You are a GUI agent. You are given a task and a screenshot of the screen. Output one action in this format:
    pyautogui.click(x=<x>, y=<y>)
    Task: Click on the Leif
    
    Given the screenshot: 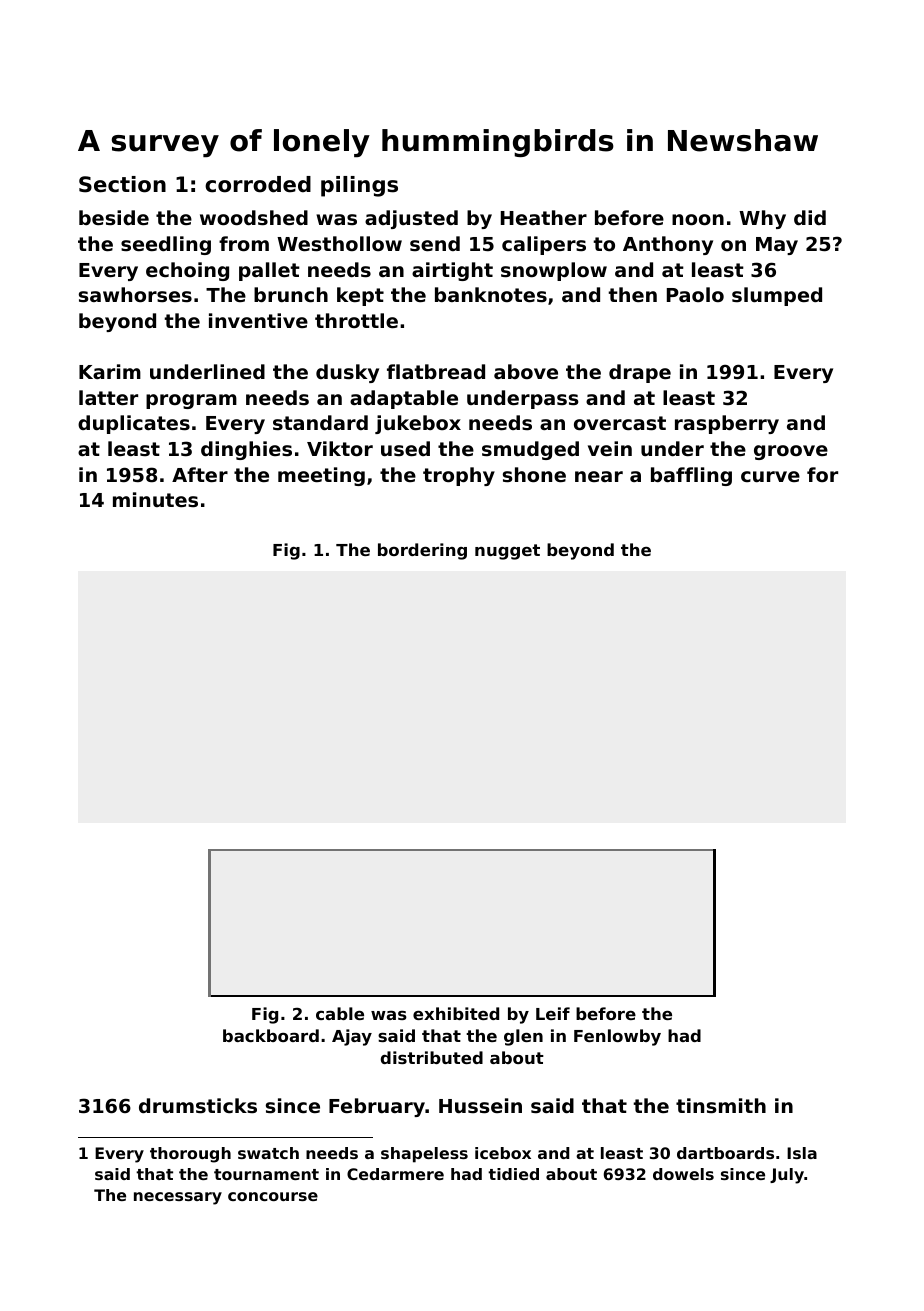 What is the action you would take?
    pyautogui.click(x=553, y=1013)
